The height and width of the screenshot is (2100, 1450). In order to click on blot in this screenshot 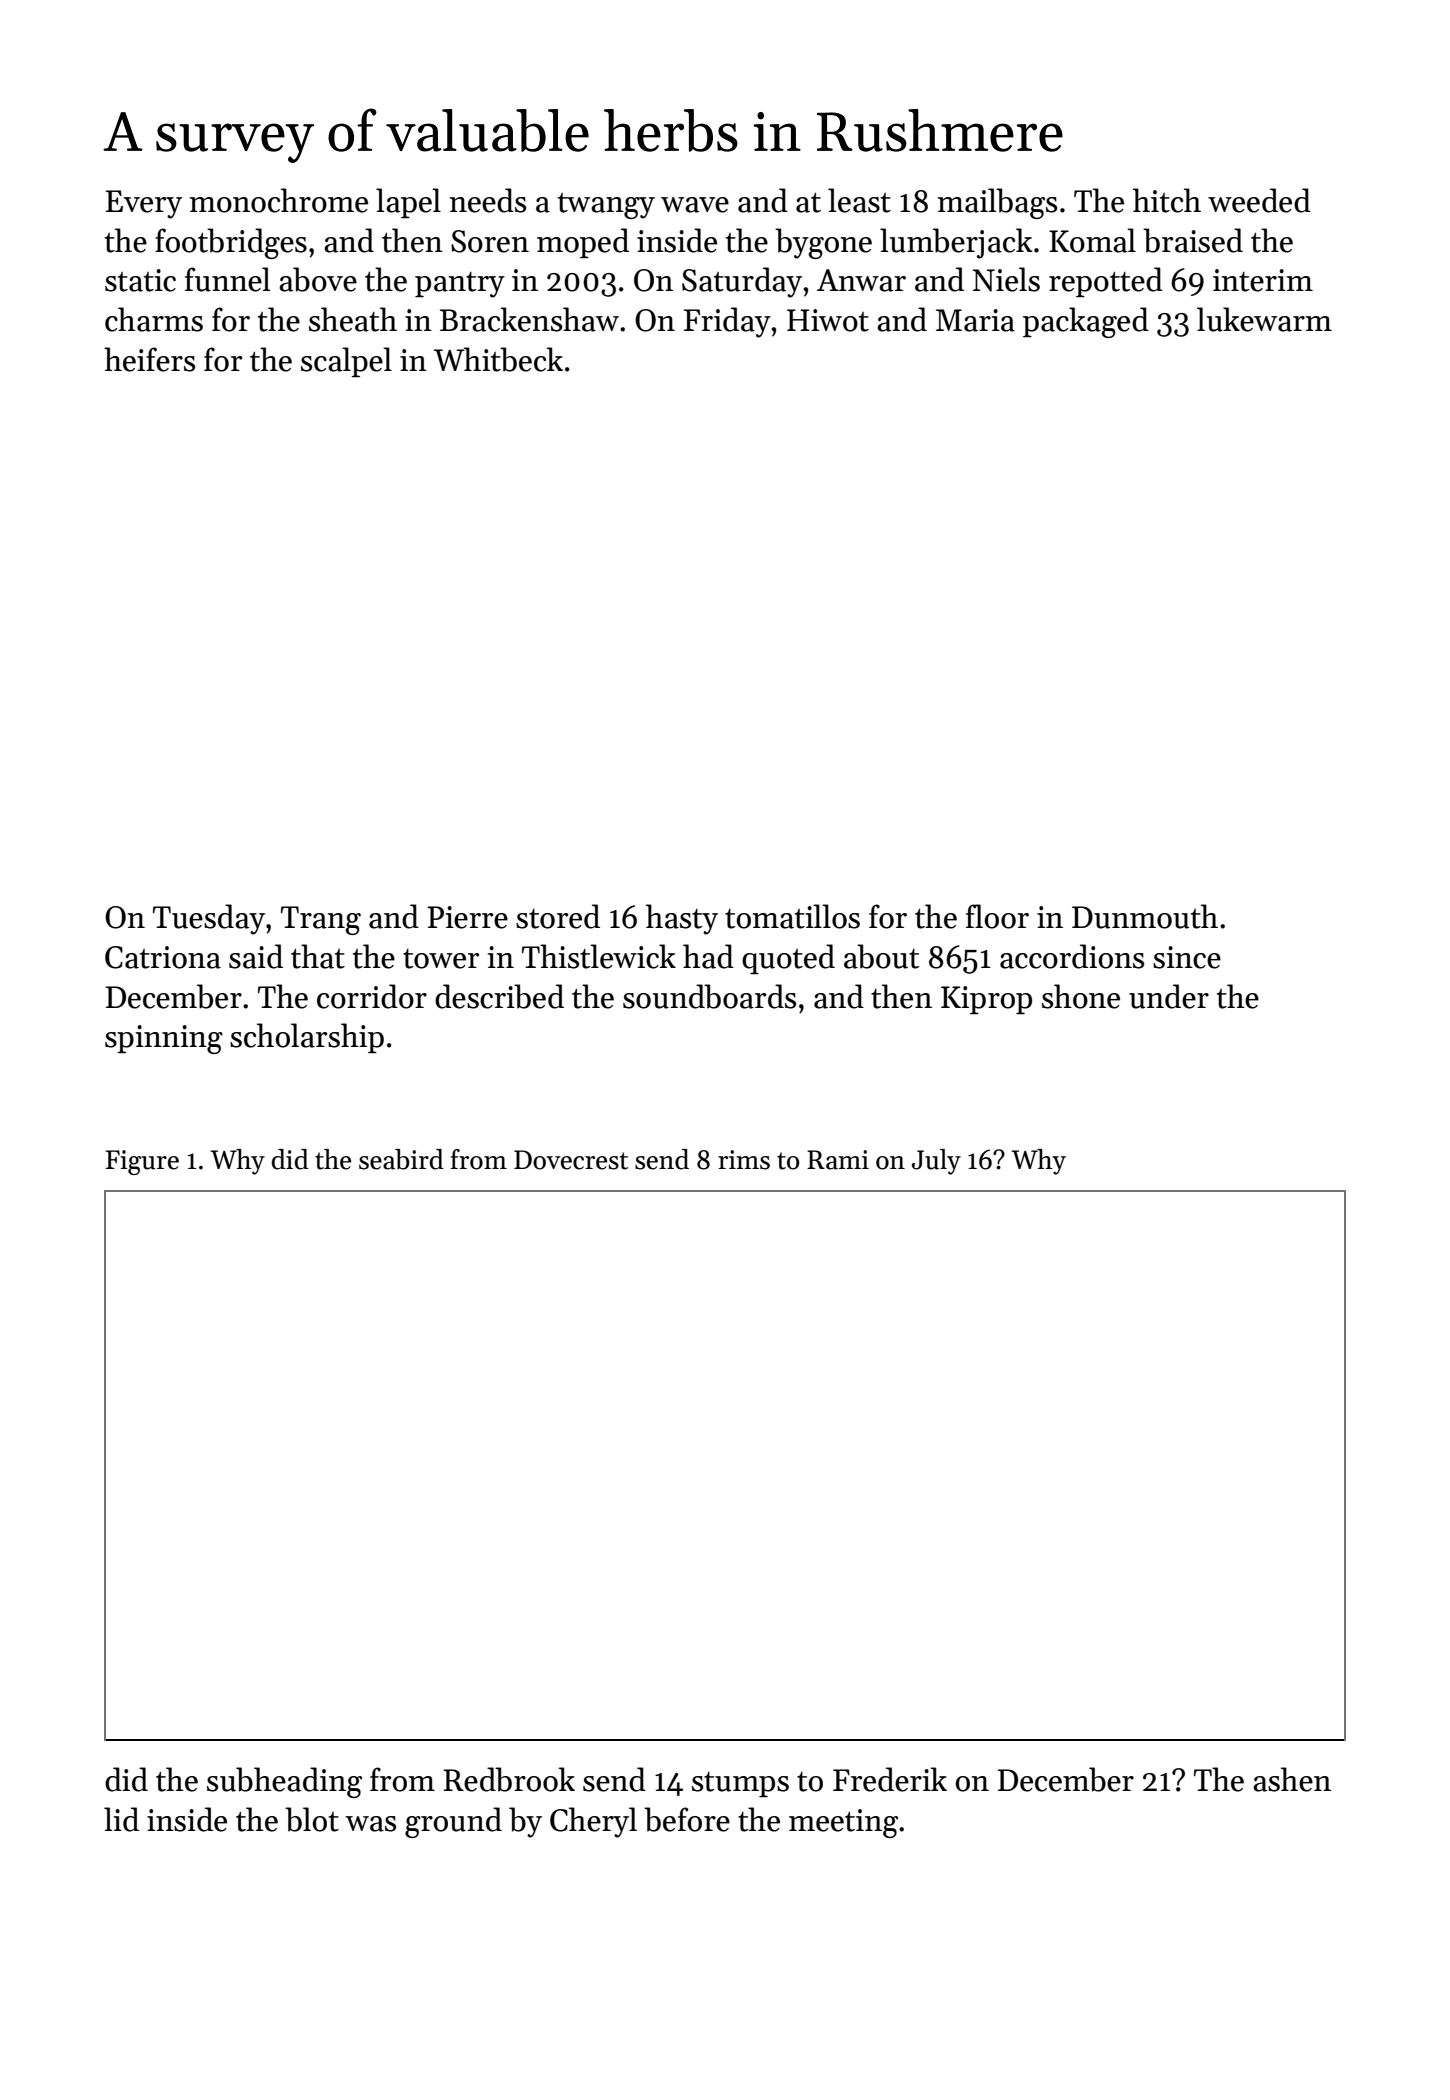, I will do `click(312, 1819)`.
